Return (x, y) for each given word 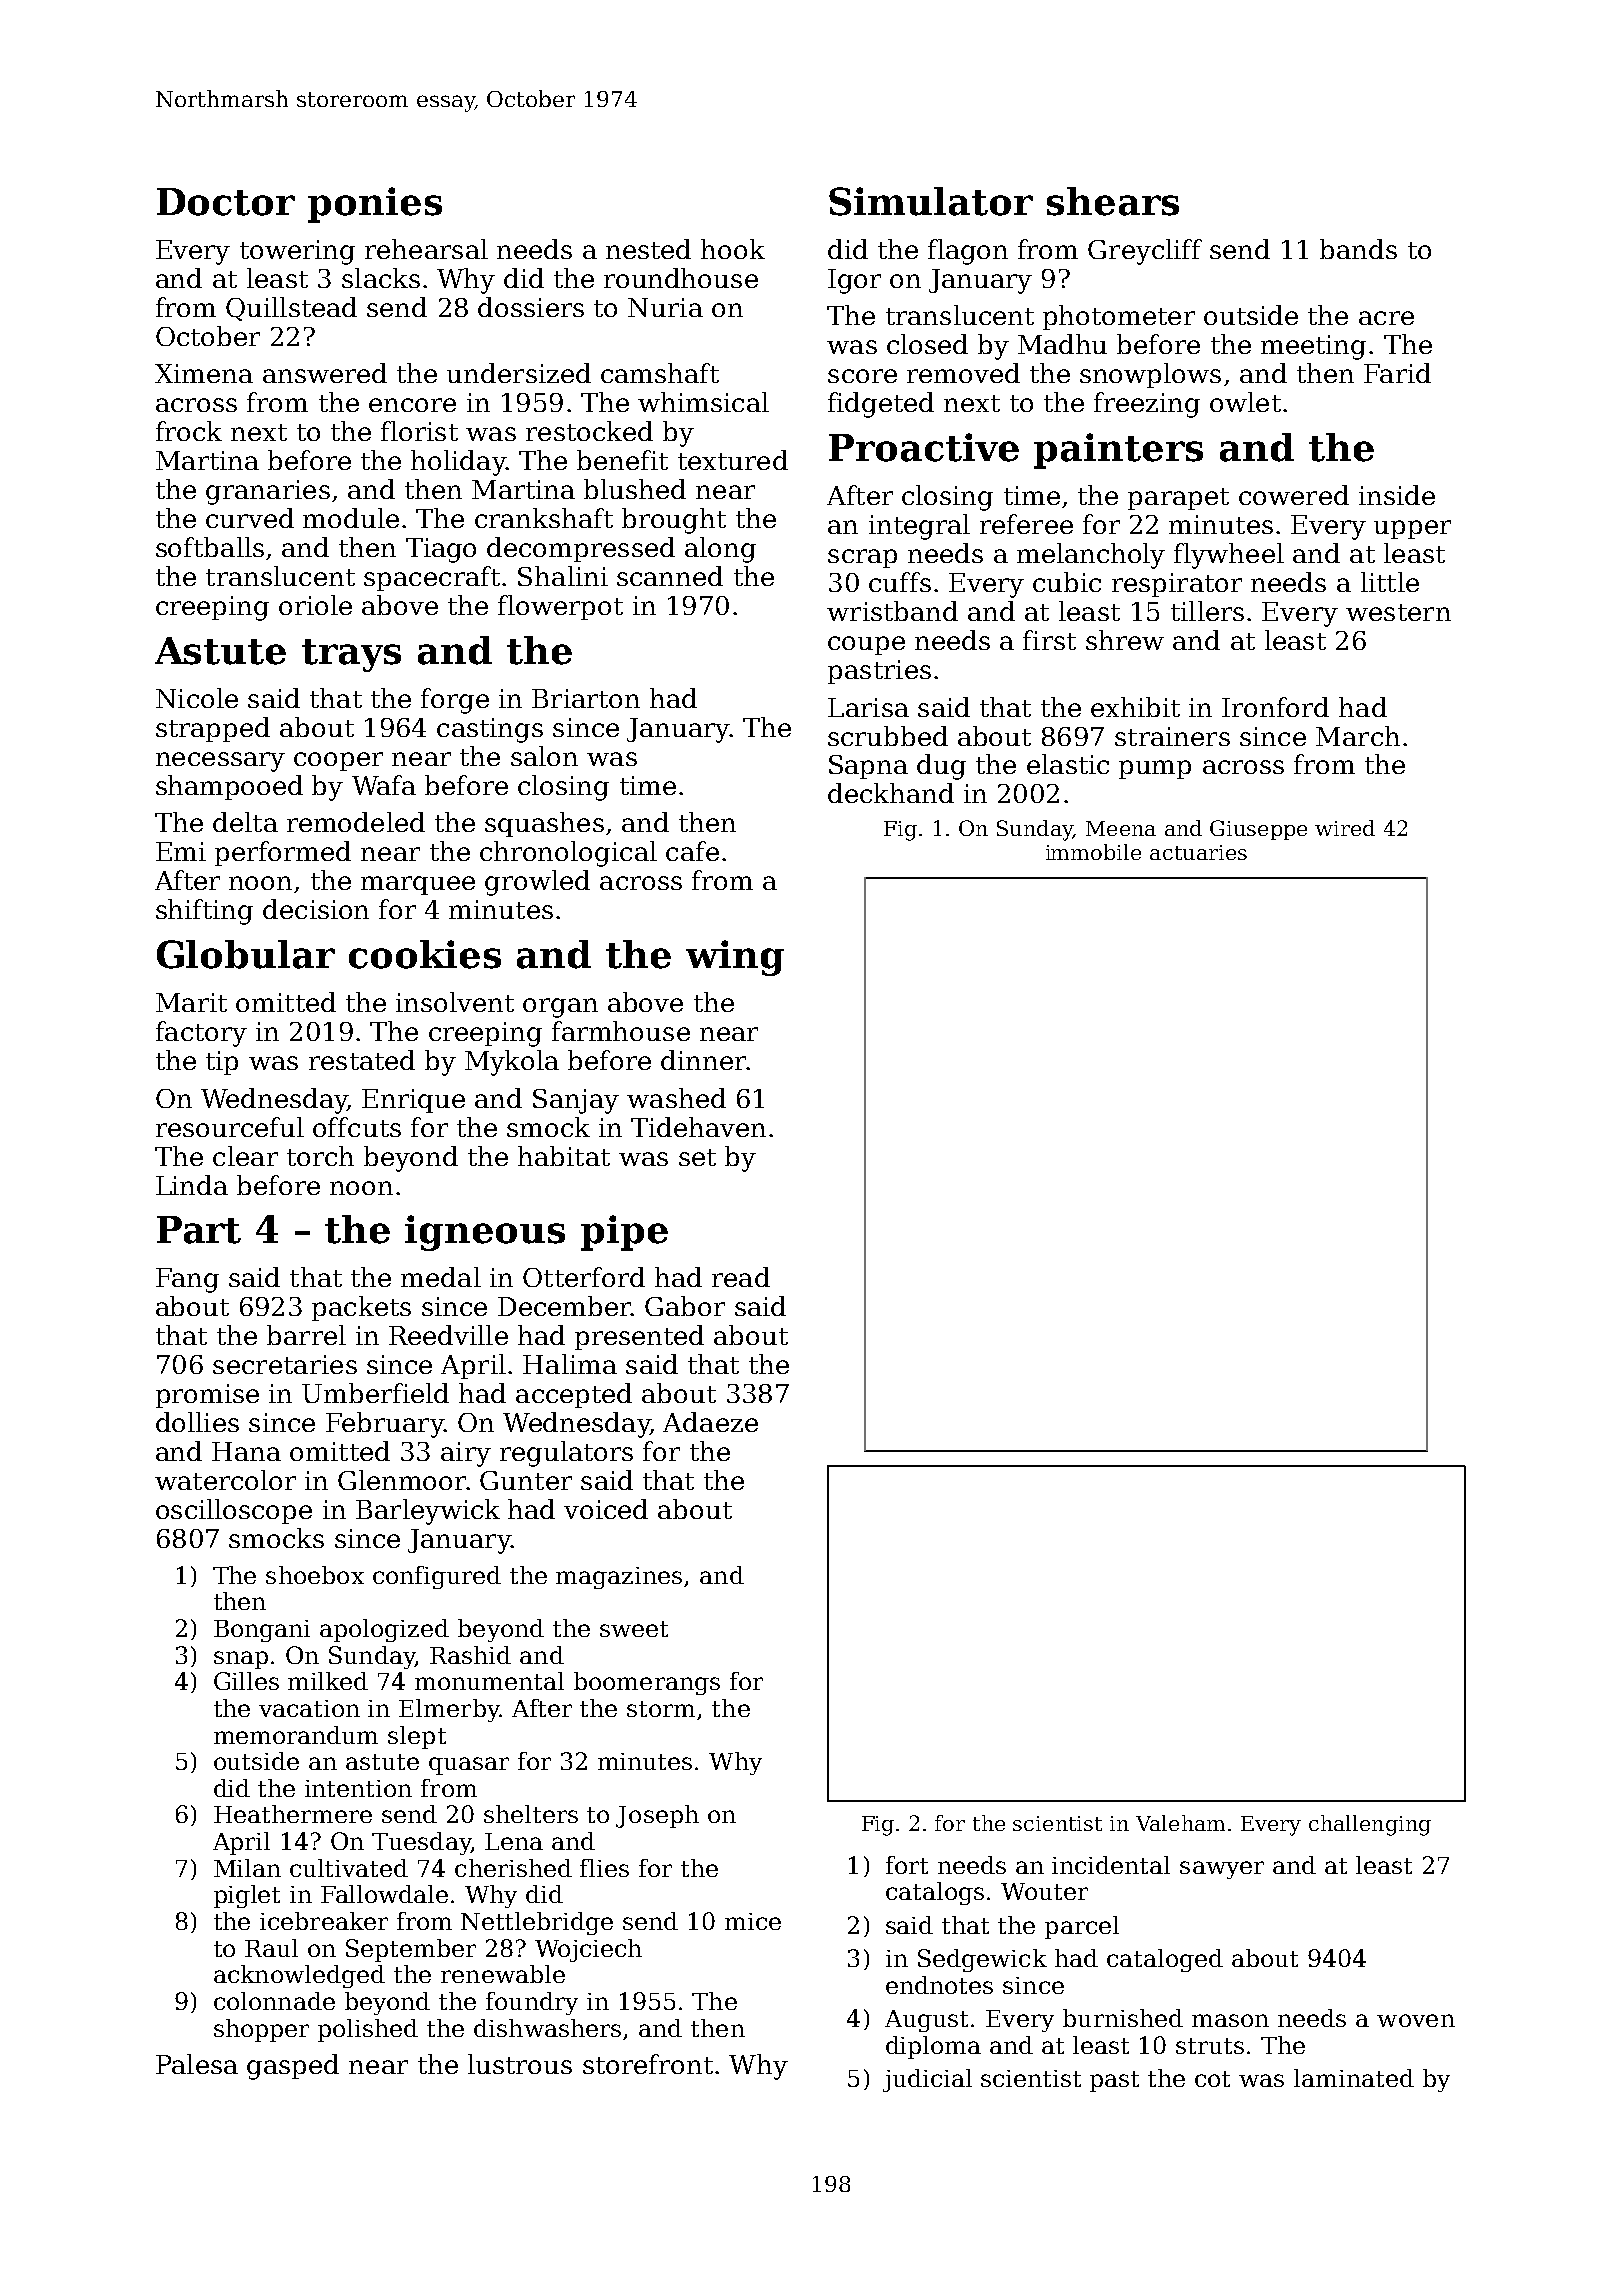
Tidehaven (698, 1127)
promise (207, 1396)
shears (1113, 201)
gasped (293, 2067)
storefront (648, 2064)
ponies (375, 205)
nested (648, 249)
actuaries (1198, 852)
